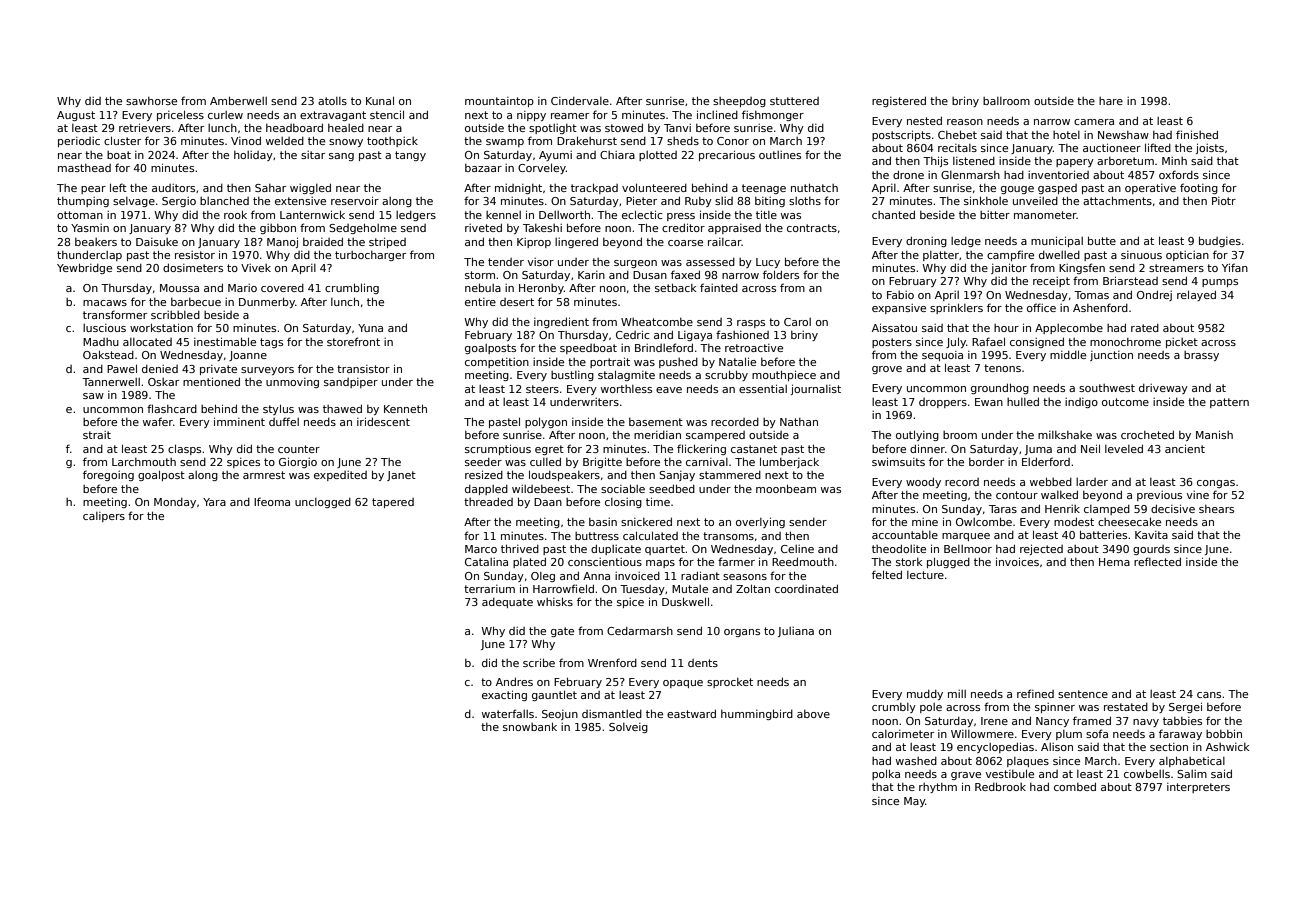 The height and width of the page is (924, 1308). What do you see at coordinates (370, 256) in the page?
I see `turbocharger` at bounding box center [370, 256].
